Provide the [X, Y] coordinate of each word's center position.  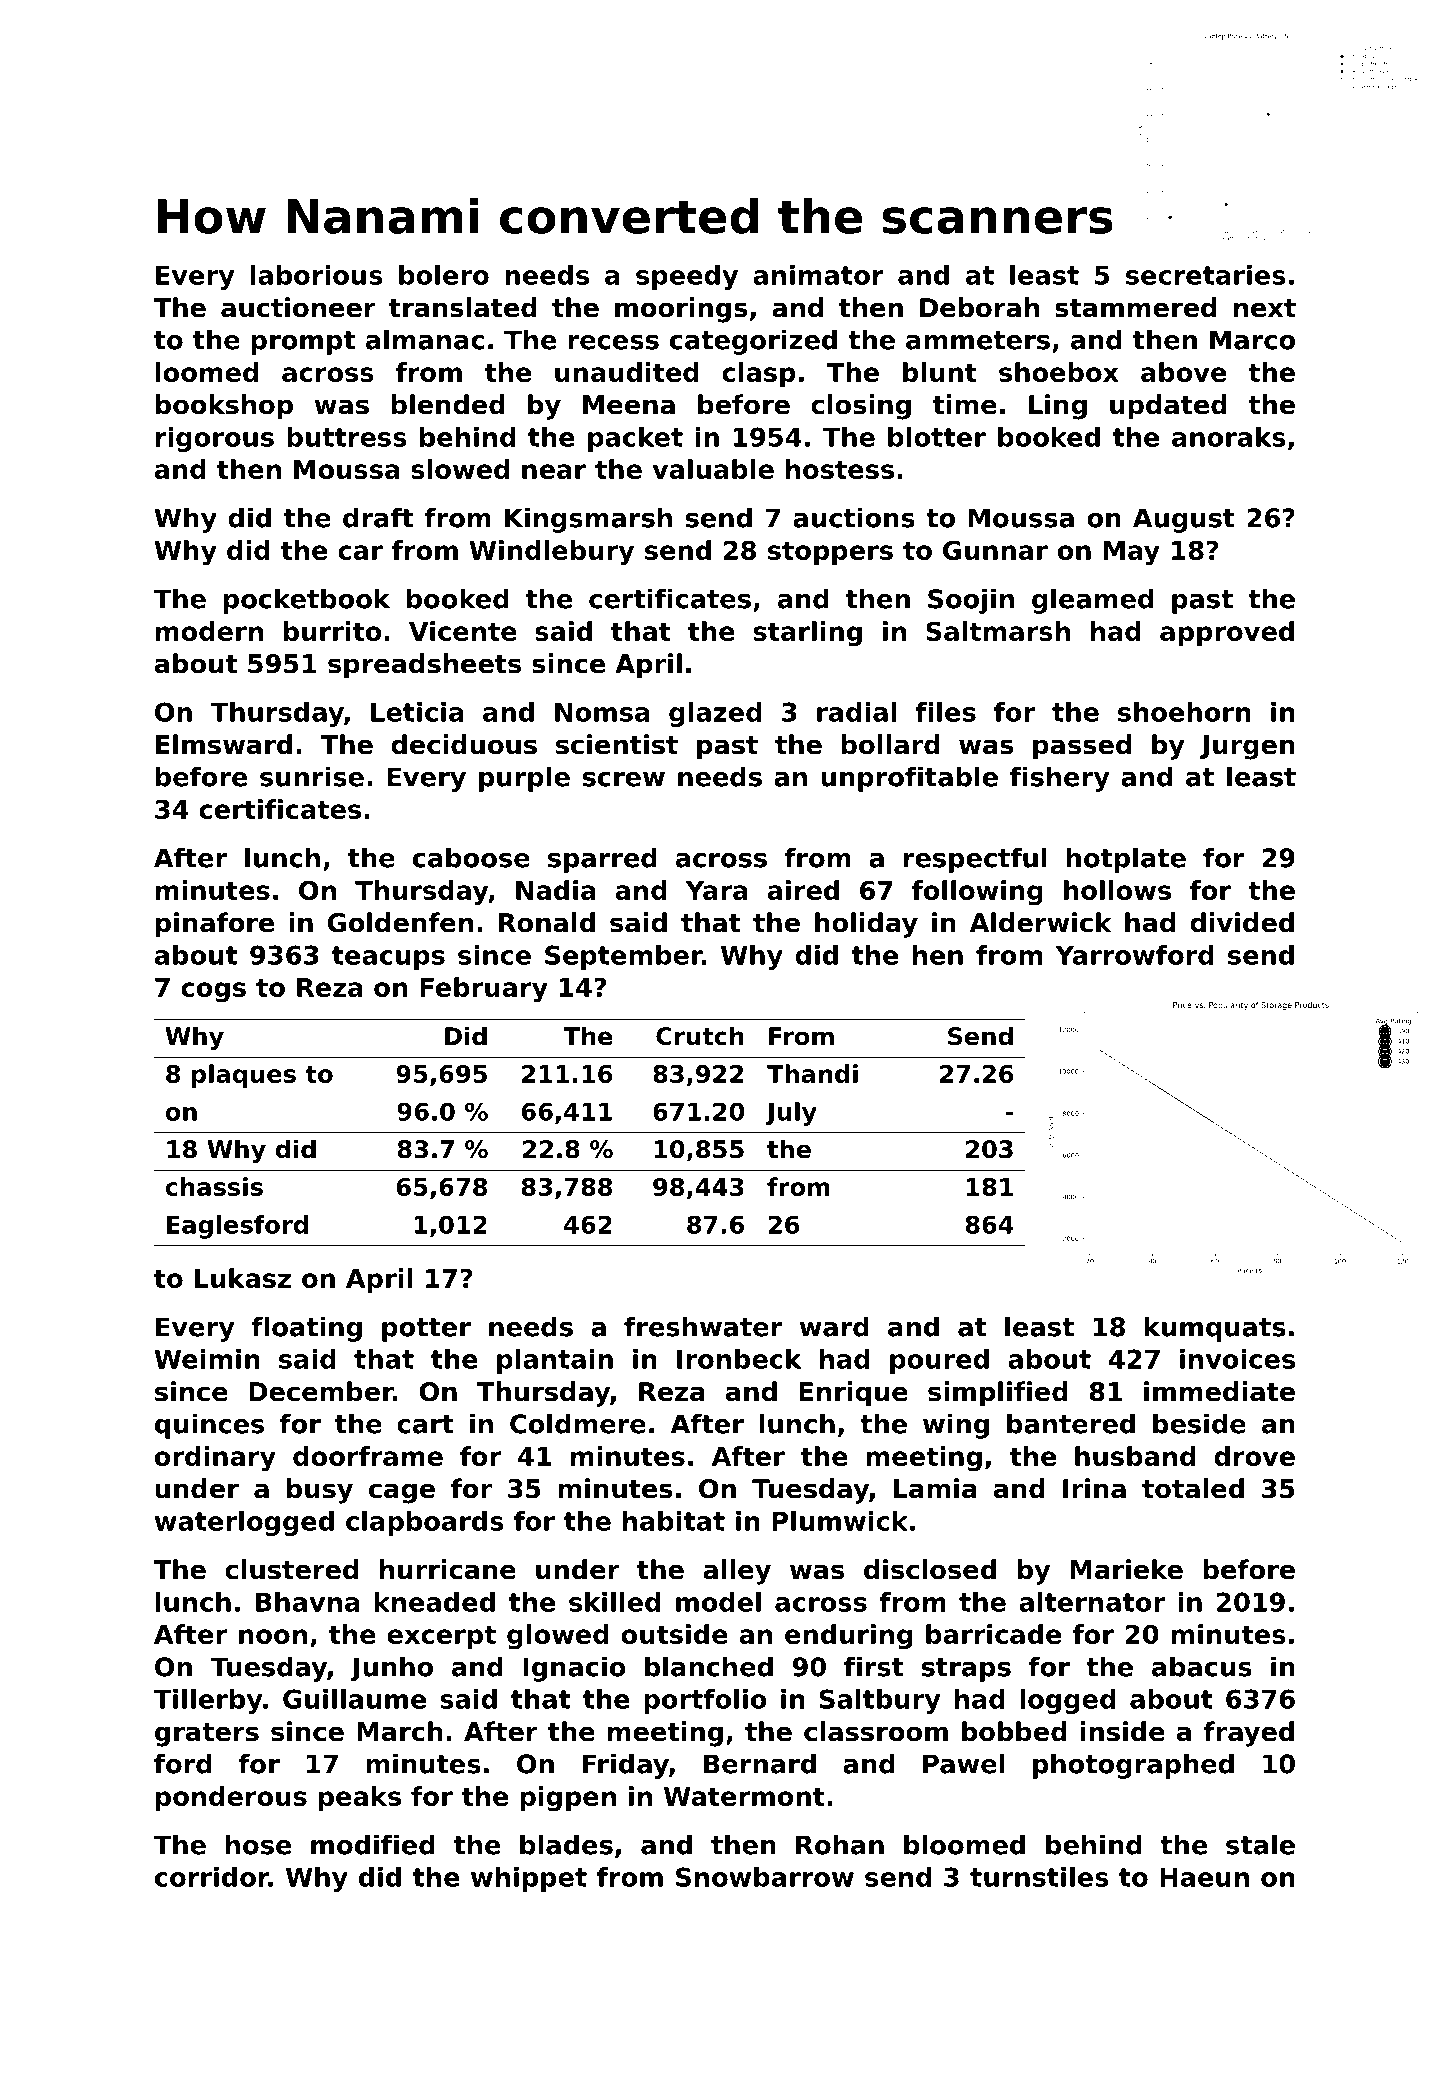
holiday [866, 925]
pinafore [215, 925]
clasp [758, 374]
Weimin [207, 1359]
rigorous [215, 439]
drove [1254, 1456]
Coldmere [578, 1423]
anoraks [1229, 437]
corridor [212, 1877]
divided [1242, 922]
